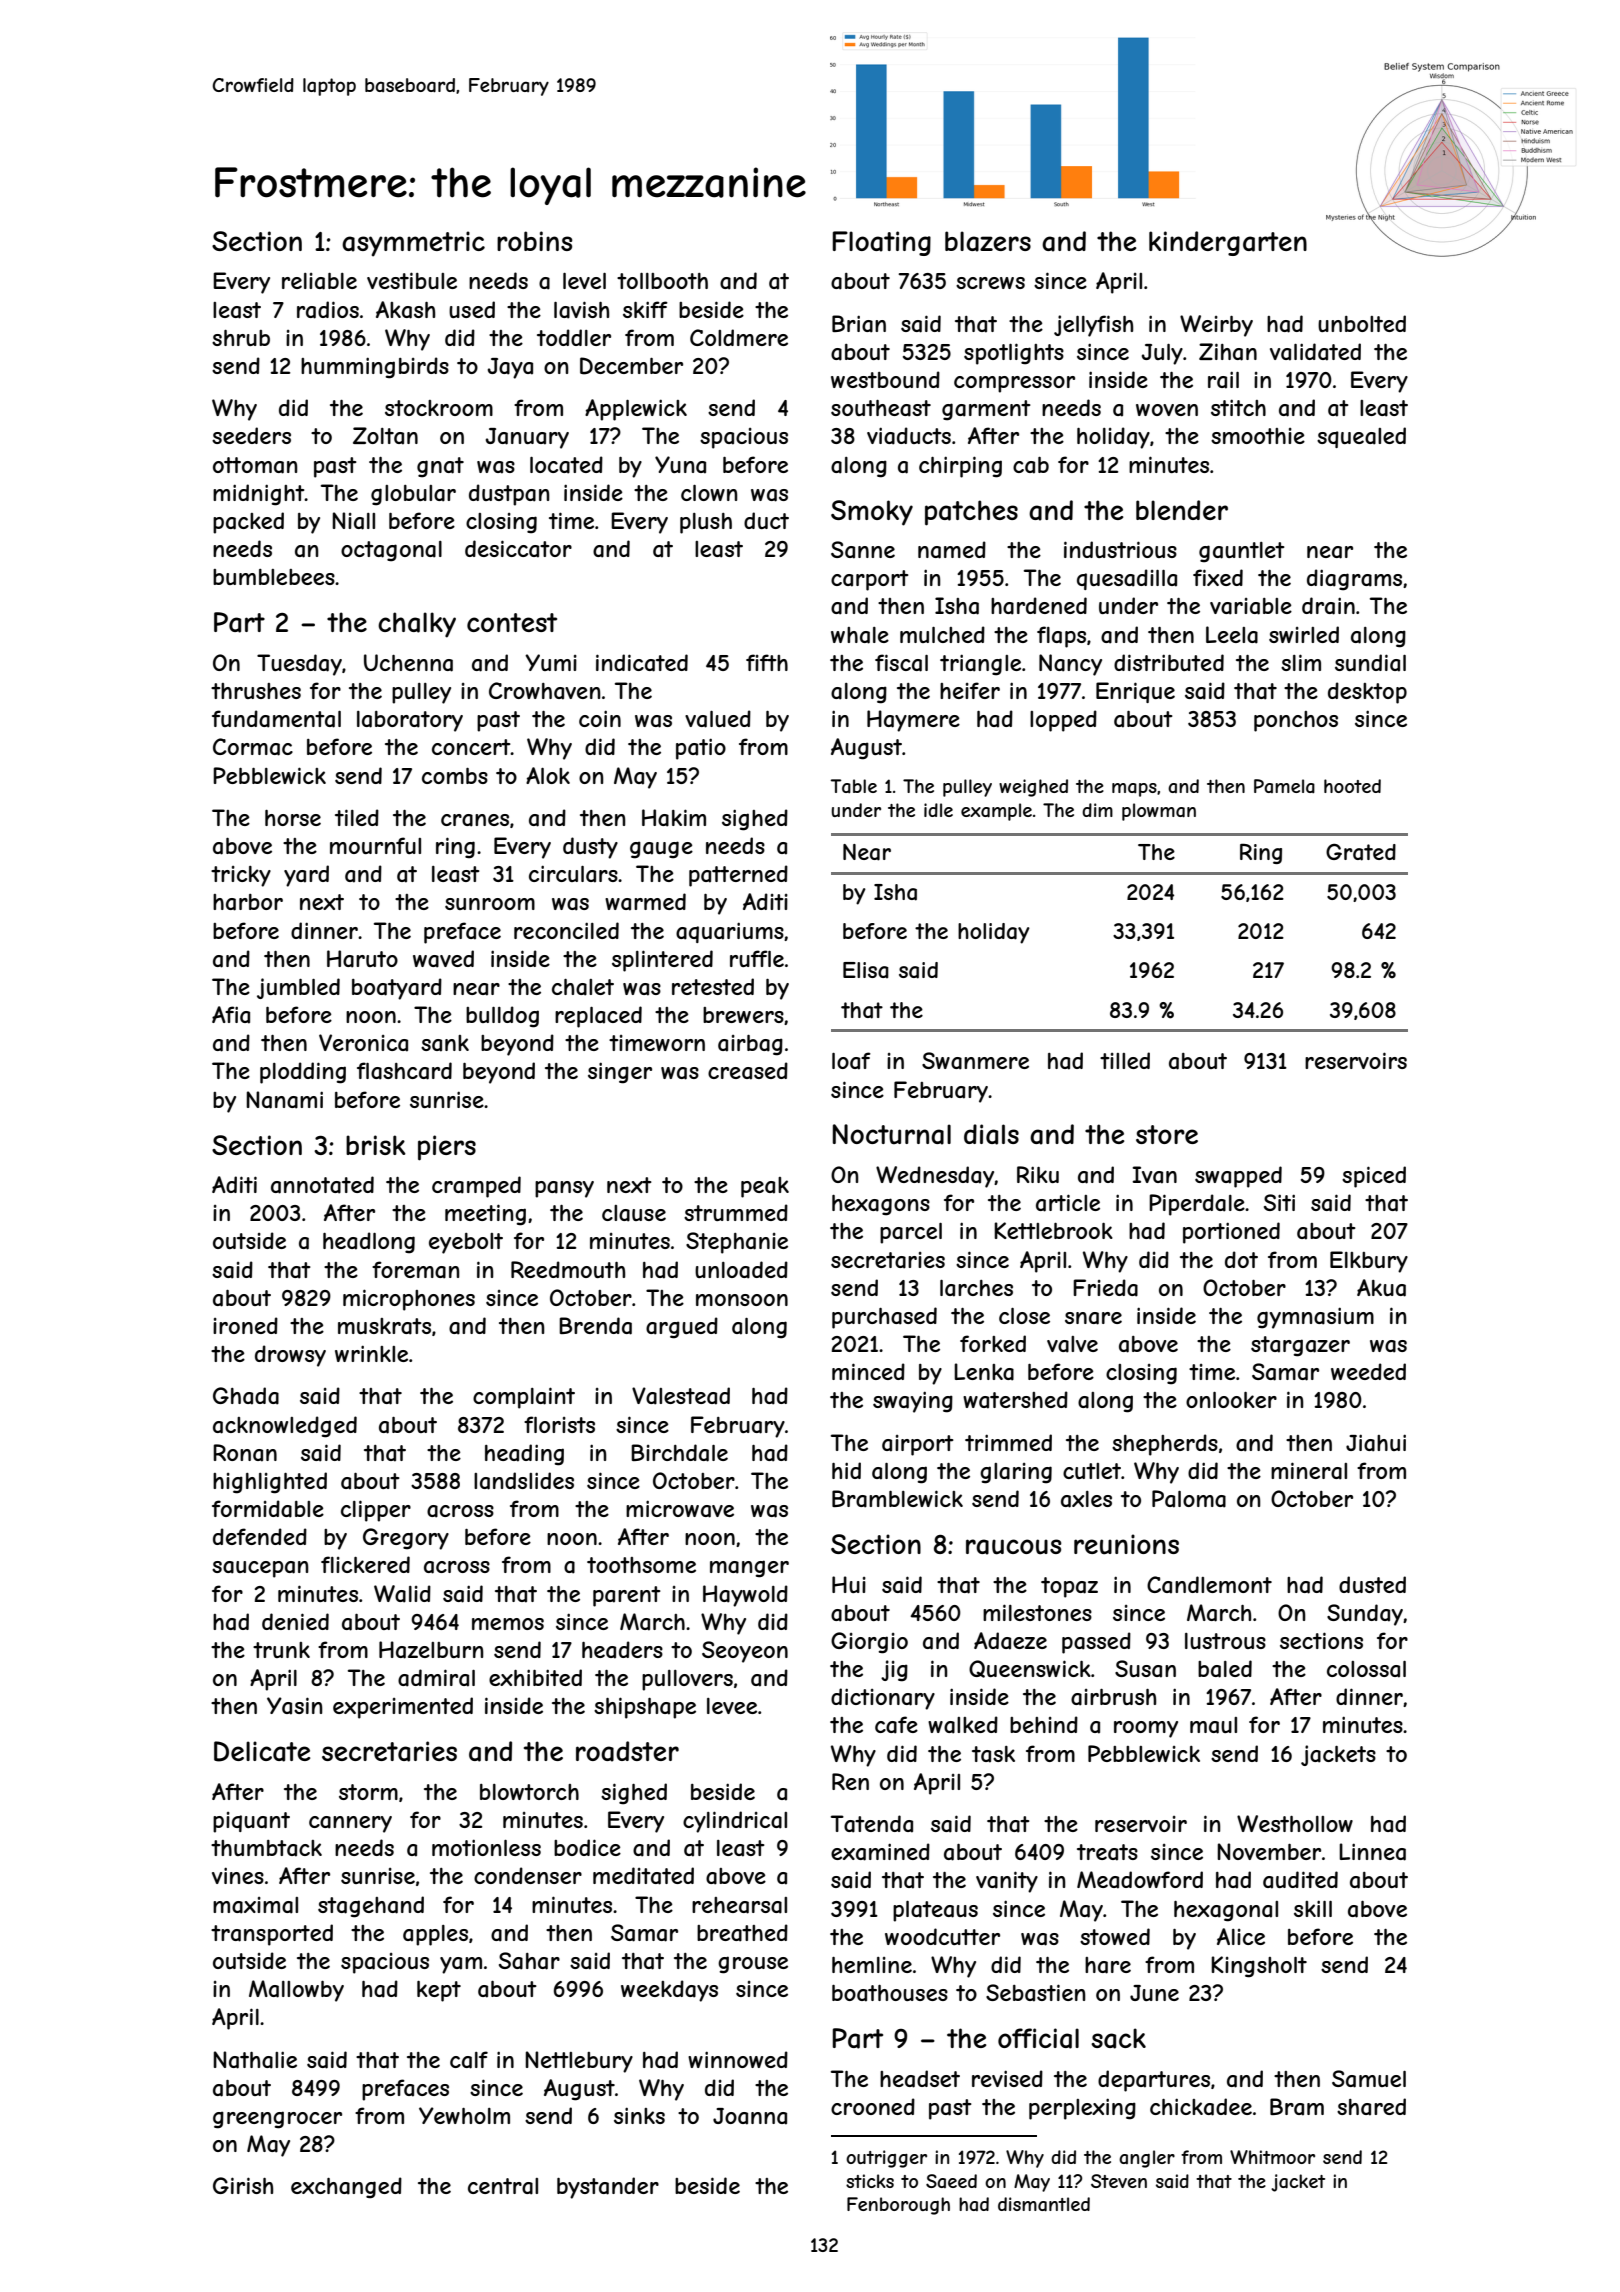 This screenshot has width=1620, height=2292. I want to click on trimmed, so click(1008, 1442).
